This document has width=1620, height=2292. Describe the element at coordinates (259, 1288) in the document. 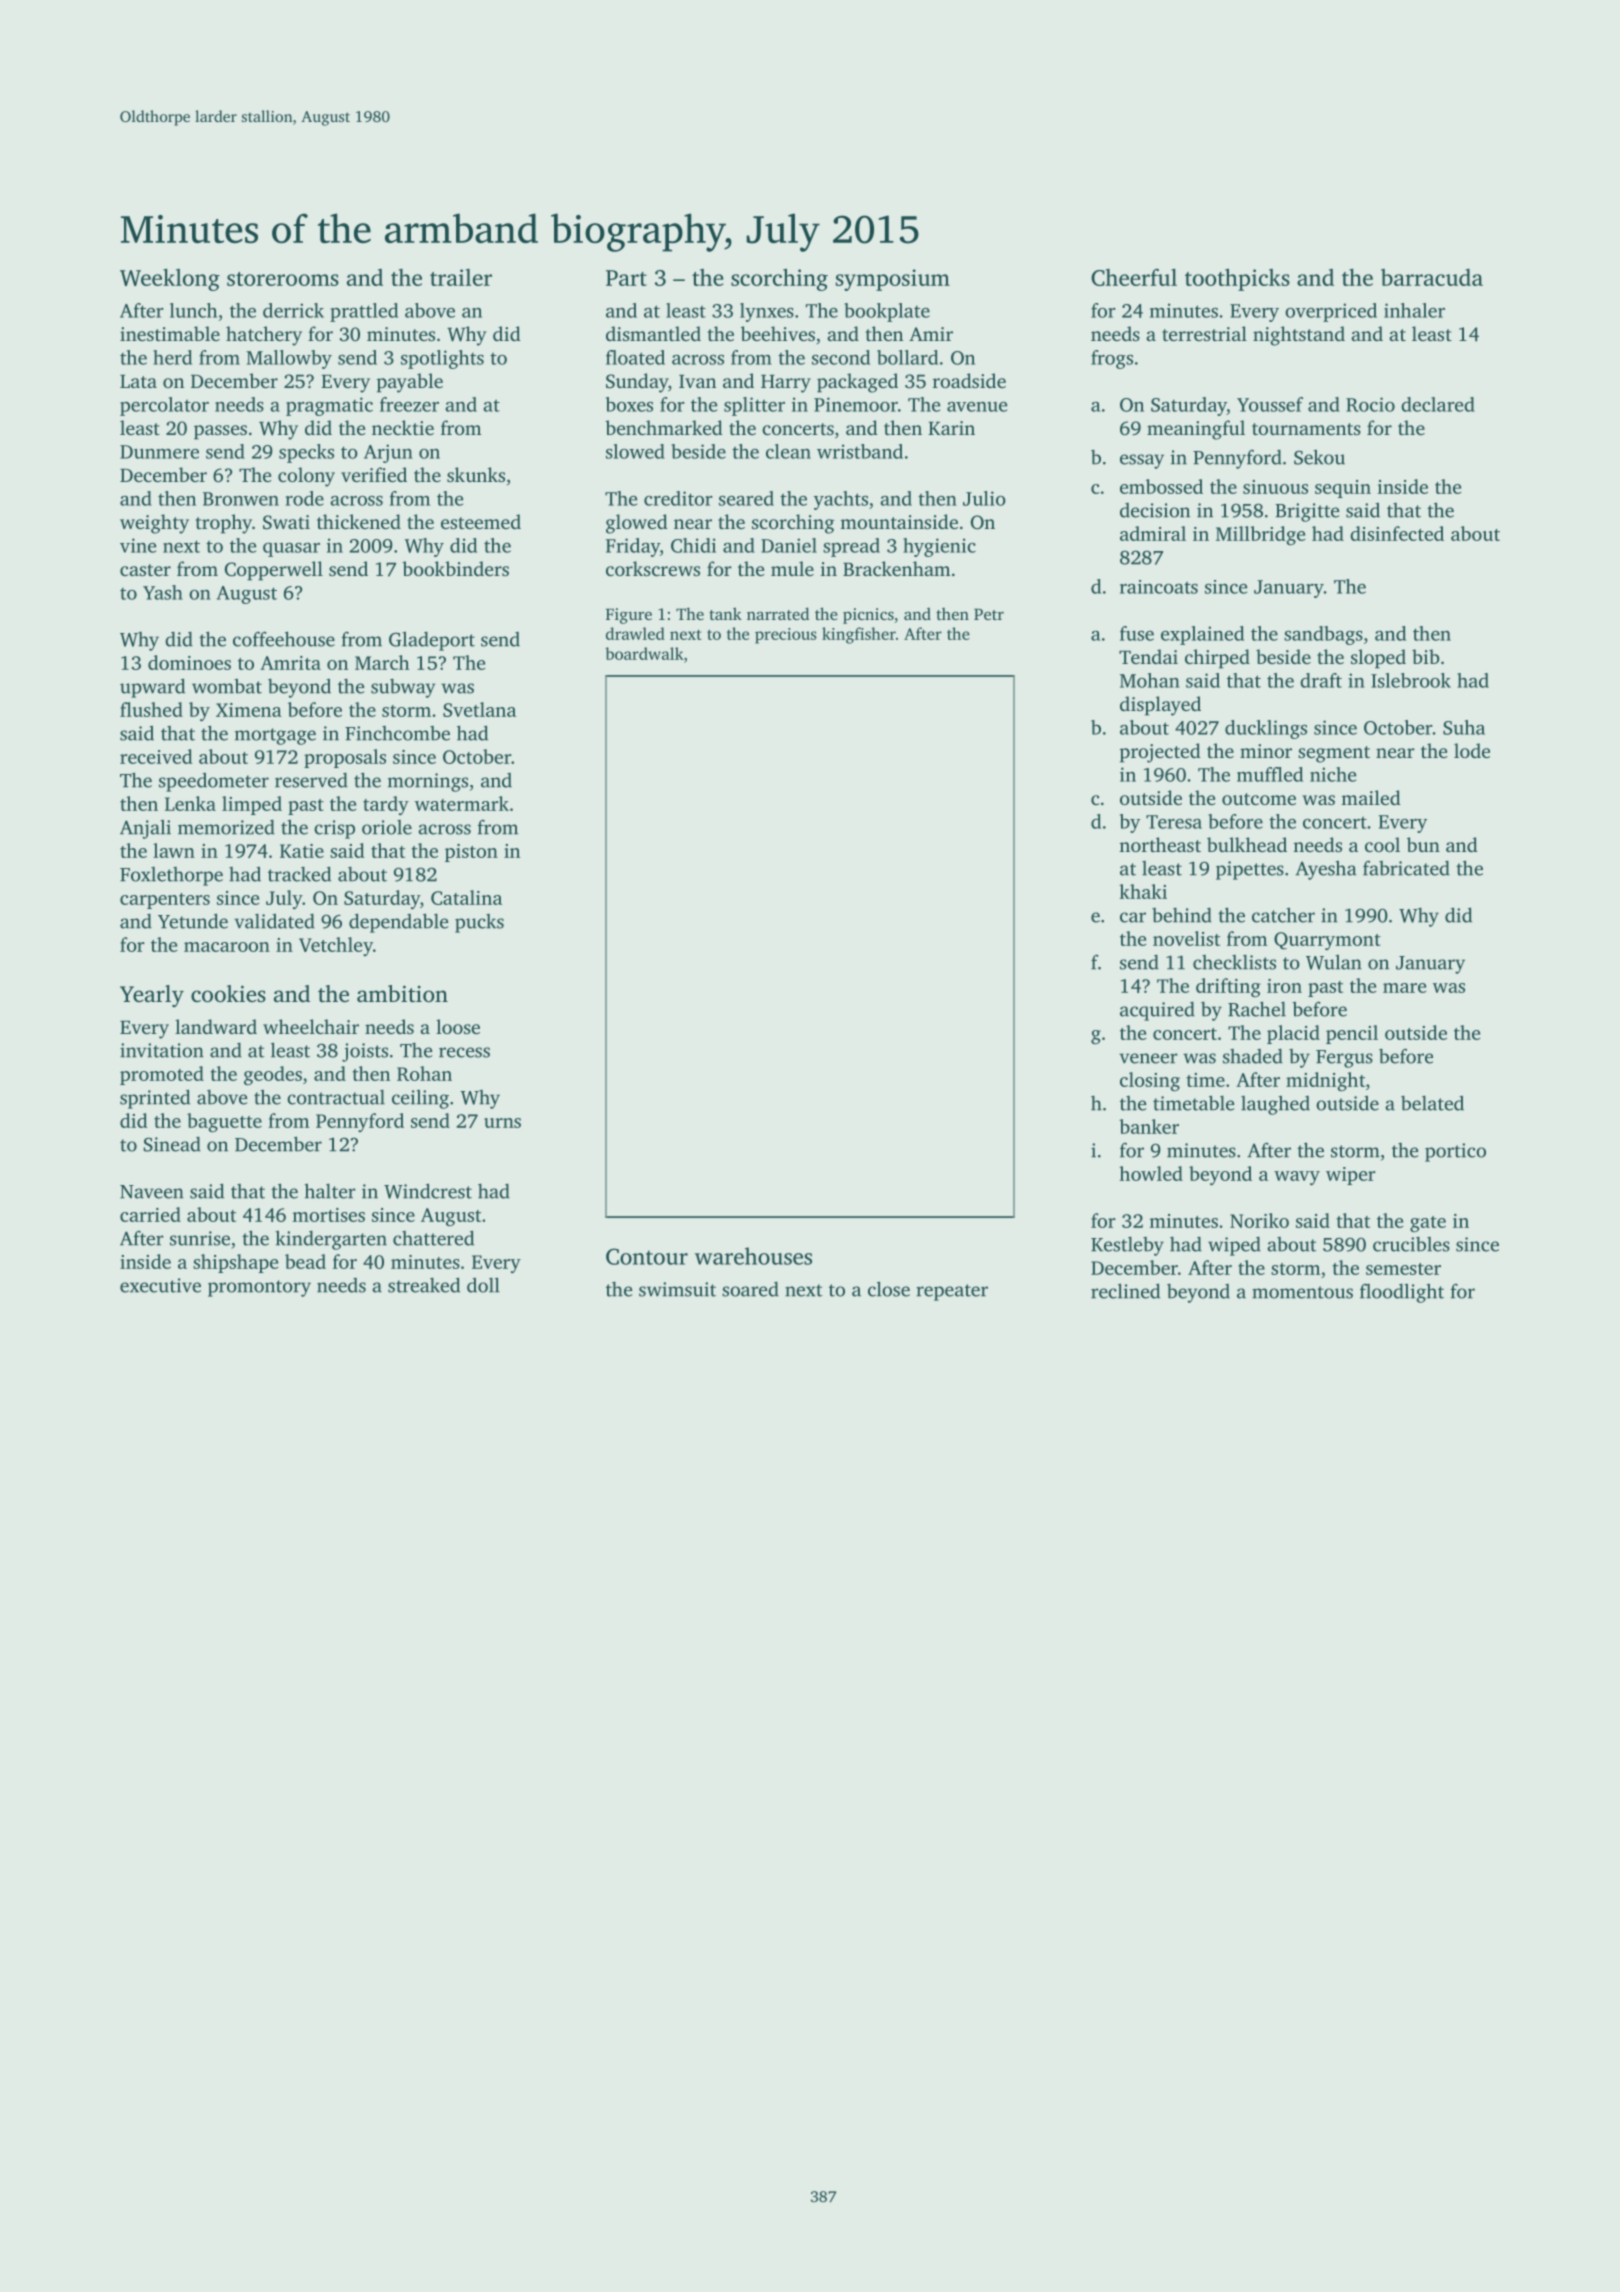

I see `promontory` at that location.
